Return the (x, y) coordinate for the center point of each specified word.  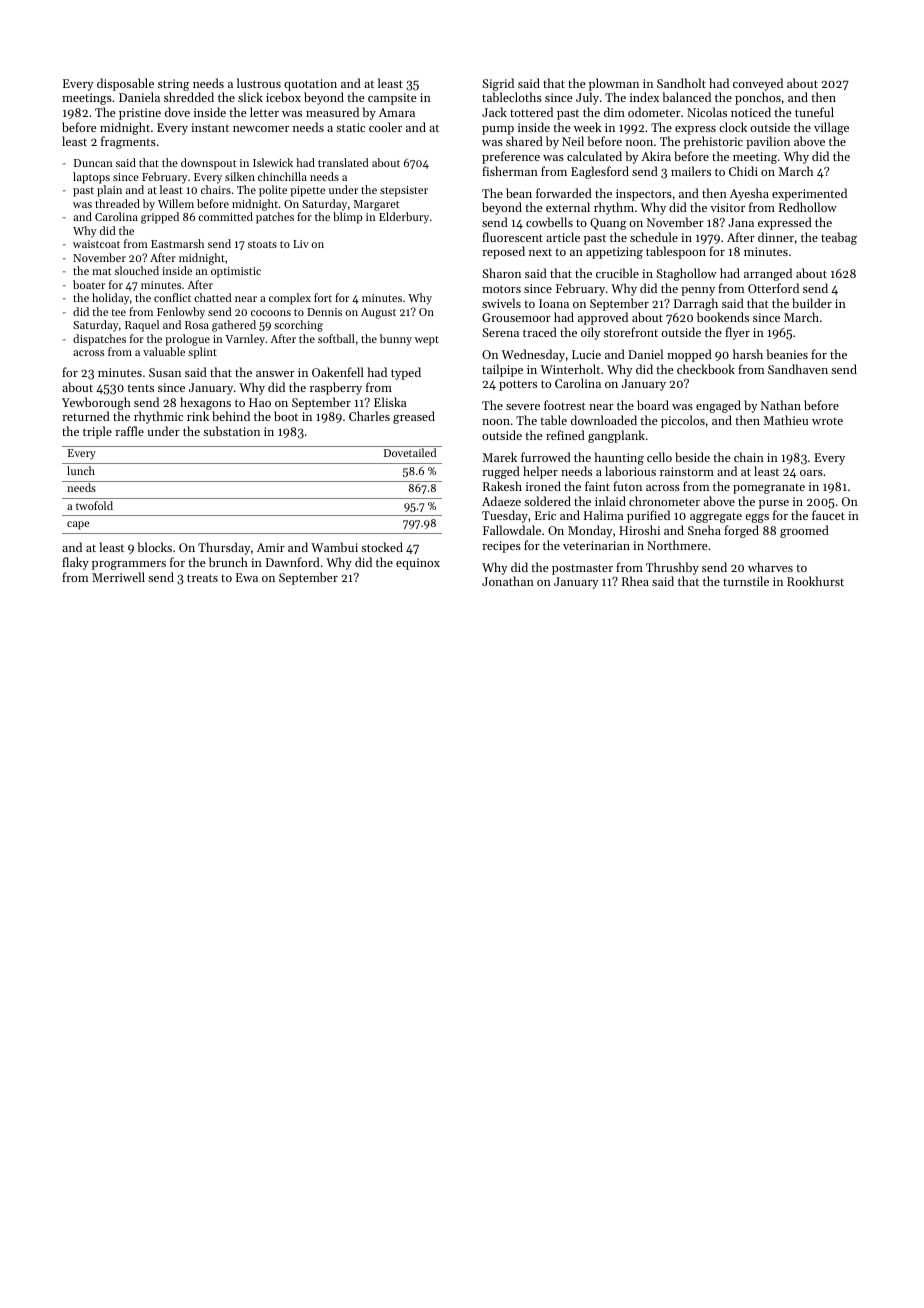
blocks (154, 547)
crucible (617, 273)
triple (97, 432)
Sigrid (498, 84)
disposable (125, 84)
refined (565, 435)
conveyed (758, 84)
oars (811, 473)
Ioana (554, 303)
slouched (137, 270)
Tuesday (505, 516)
